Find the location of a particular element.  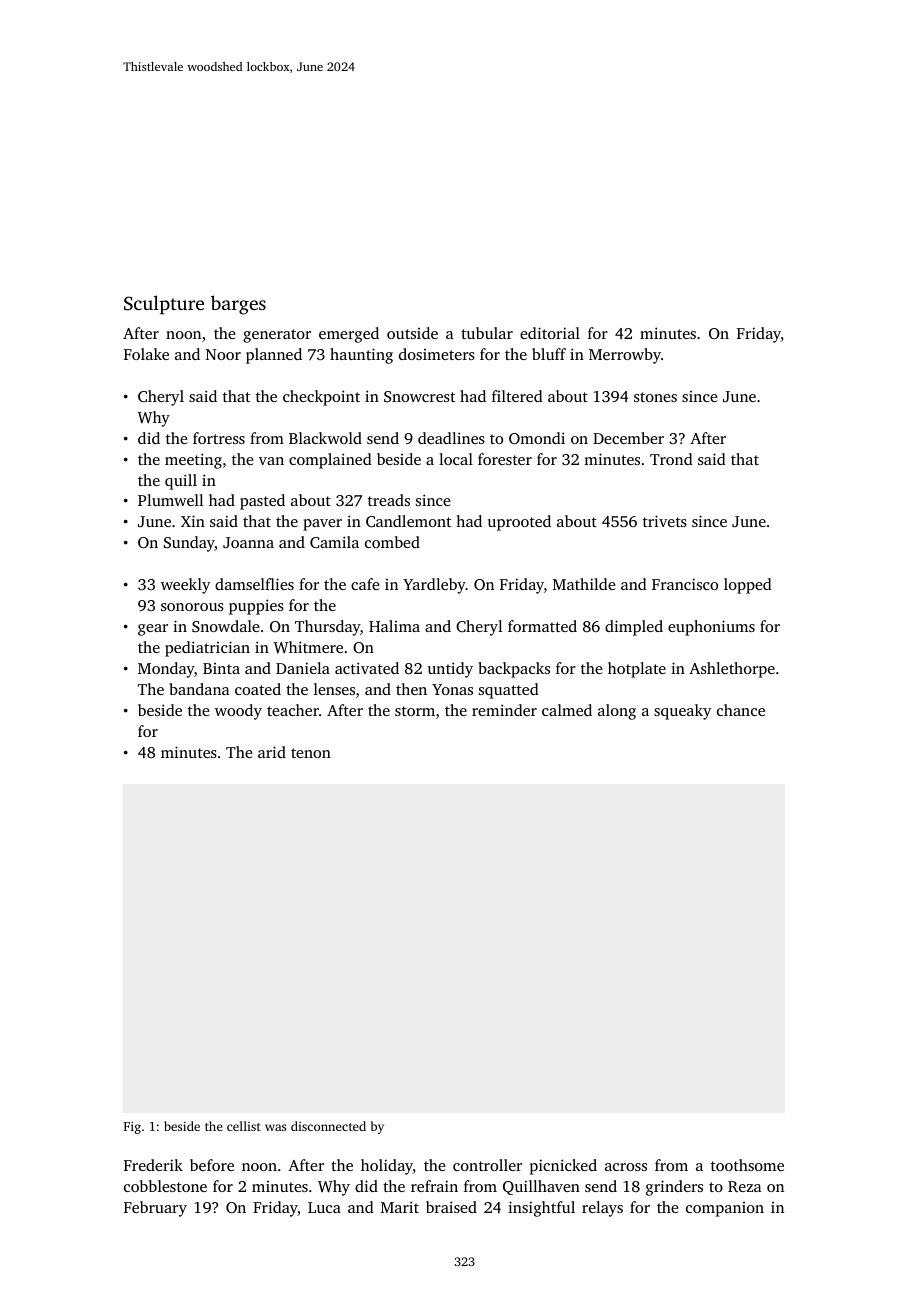

Binta is located at coordinates (221, 668).
